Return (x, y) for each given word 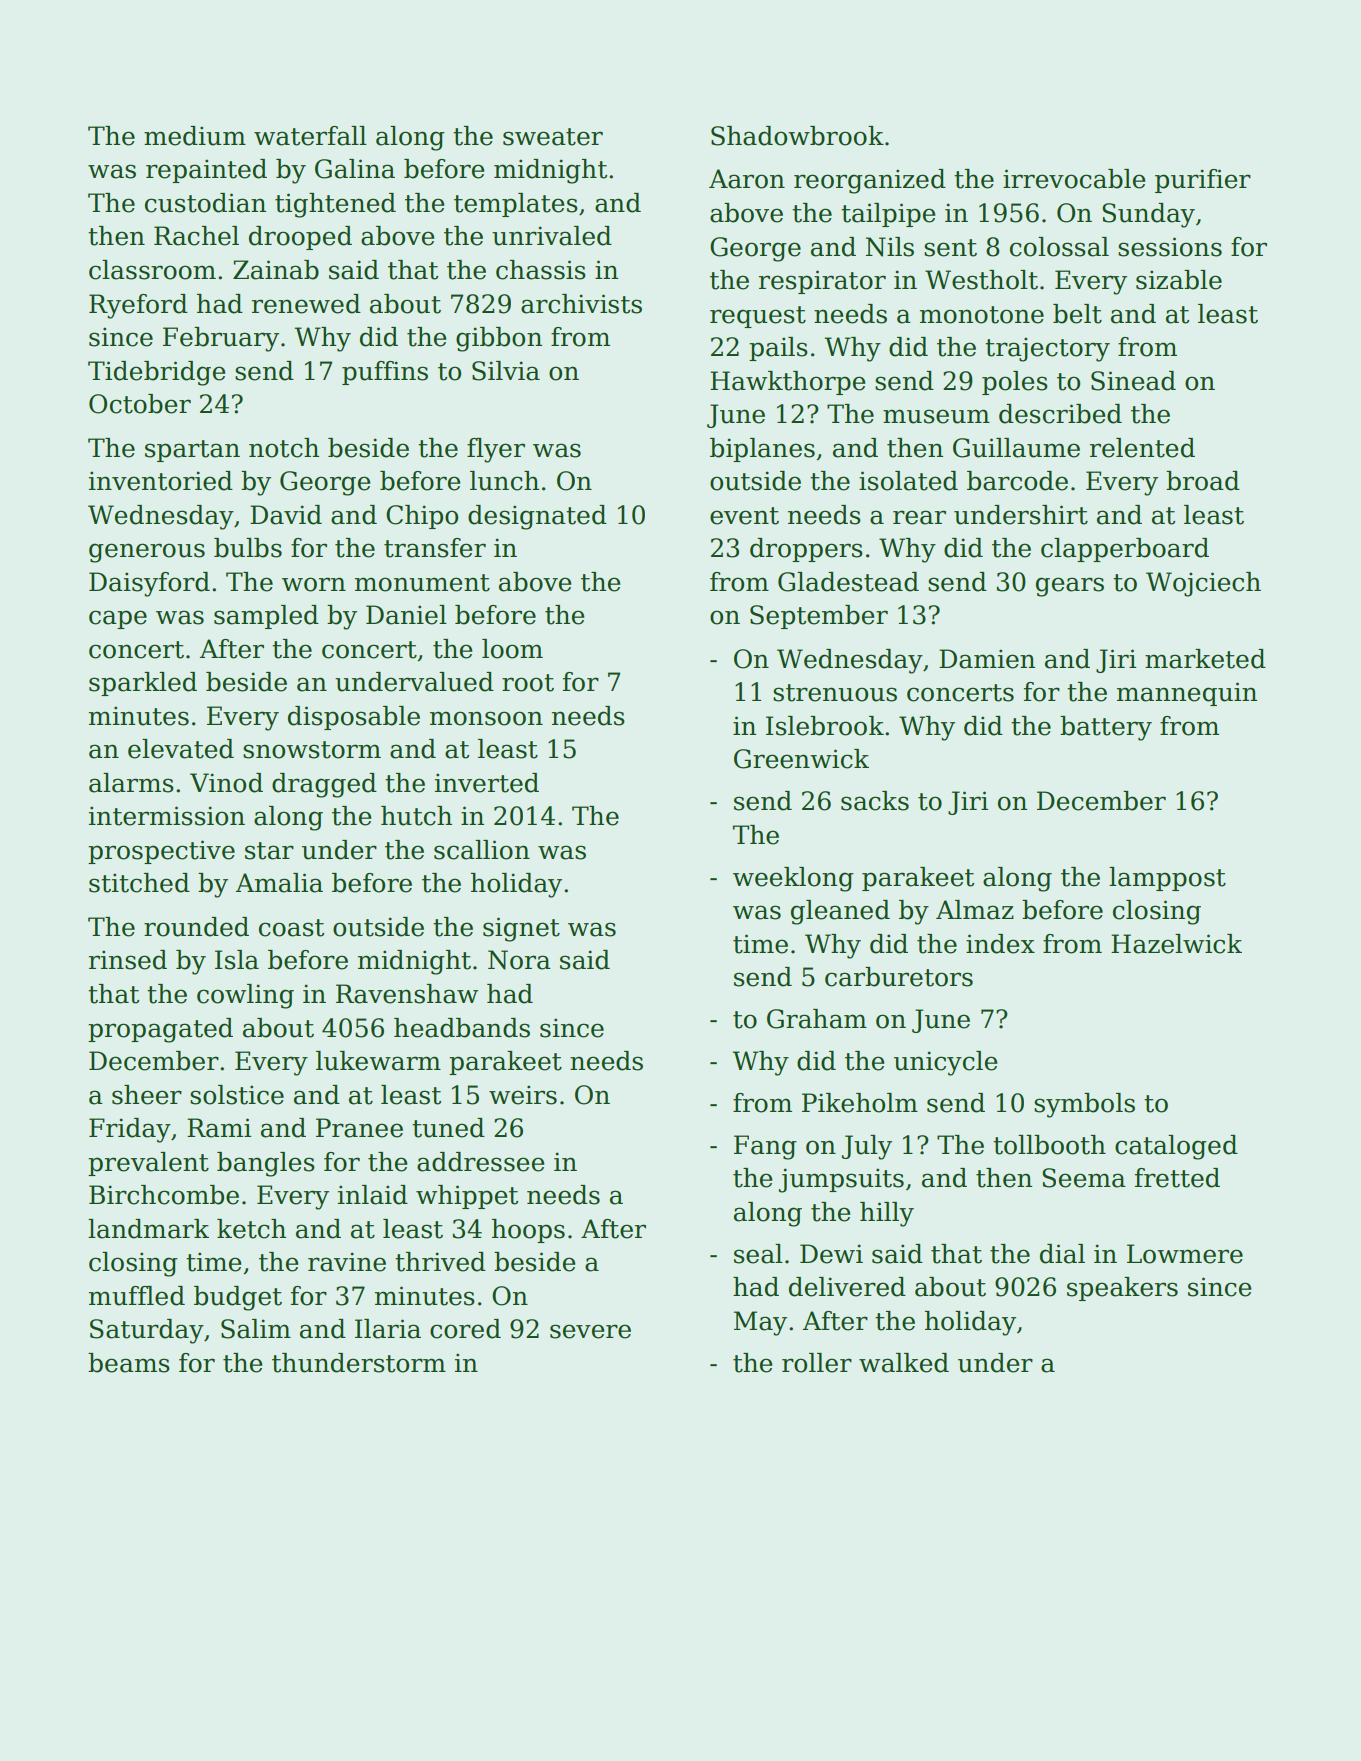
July (867, 1147)
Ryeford (138, 306)
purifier (1203, 181)
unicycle (945, 1063)
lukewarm (378, 1061)
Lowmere (1185, 1254)
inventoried (161, 481)
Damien (987, 659)
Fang (765, 1147)
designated (537, 517)
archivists (581, 304)
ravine (347, 1262)
